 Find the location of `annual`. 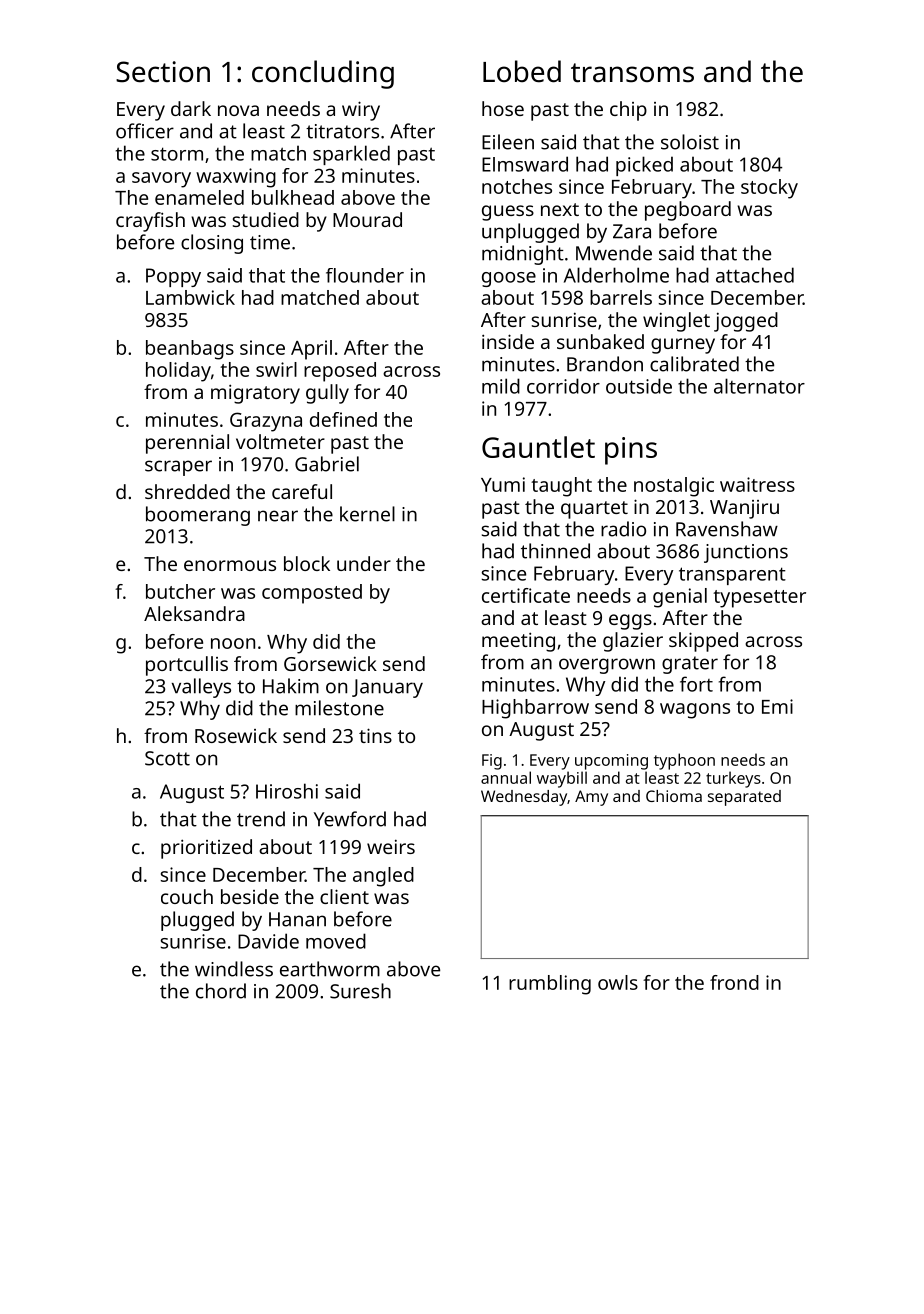

annual is located at coordinates (506, 777).
